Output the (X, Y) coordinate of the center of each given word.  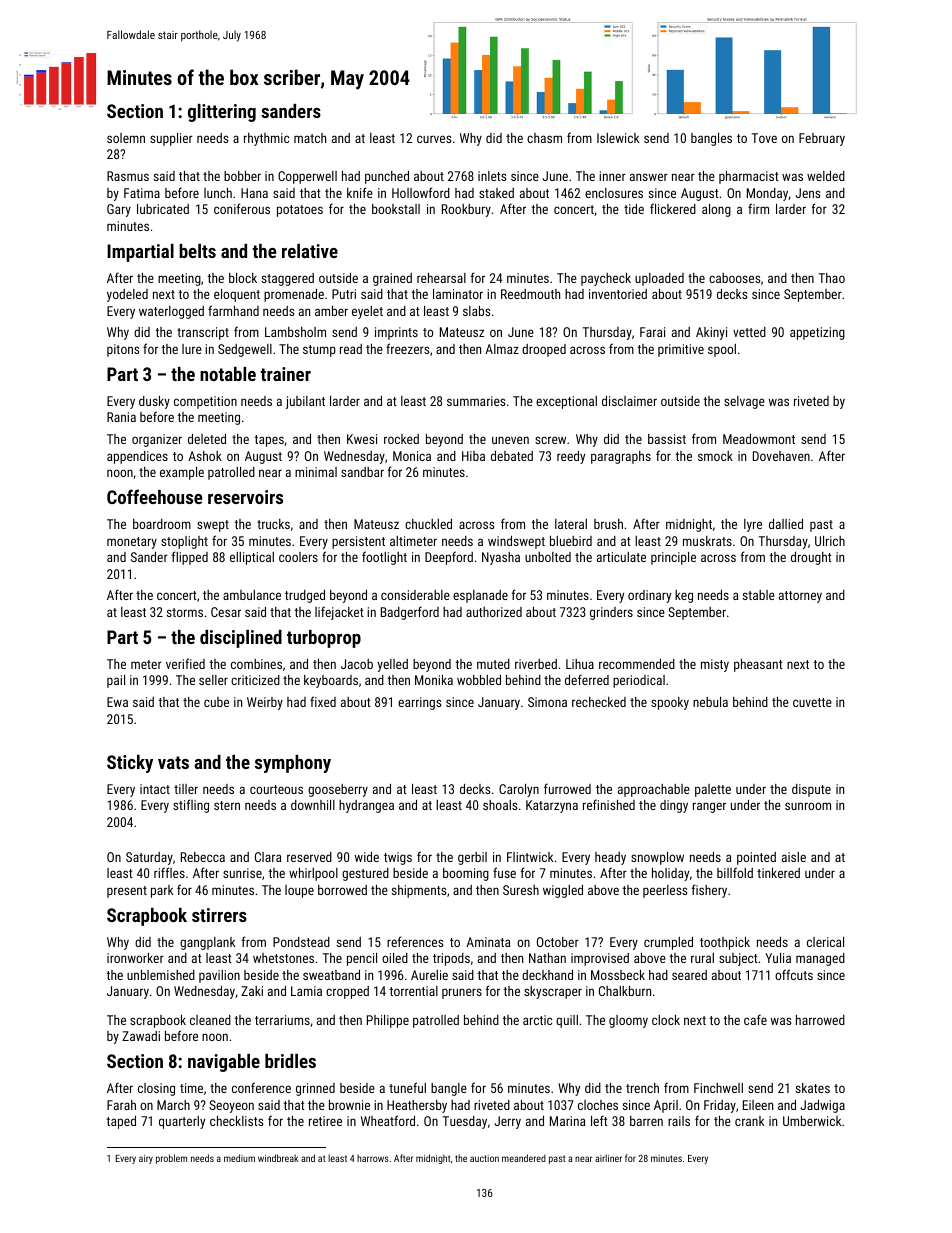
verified (185, 663)
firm (758, 208)
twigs (398, 858)
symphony (293, 764)
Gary (119, 210)
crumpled (668, 943)
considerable (415, 595)
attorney (800, 597)
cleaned (210, 1020)
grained (392, 279)
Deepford (449, 558)
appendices (137, 457)
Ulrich (830, 541)
